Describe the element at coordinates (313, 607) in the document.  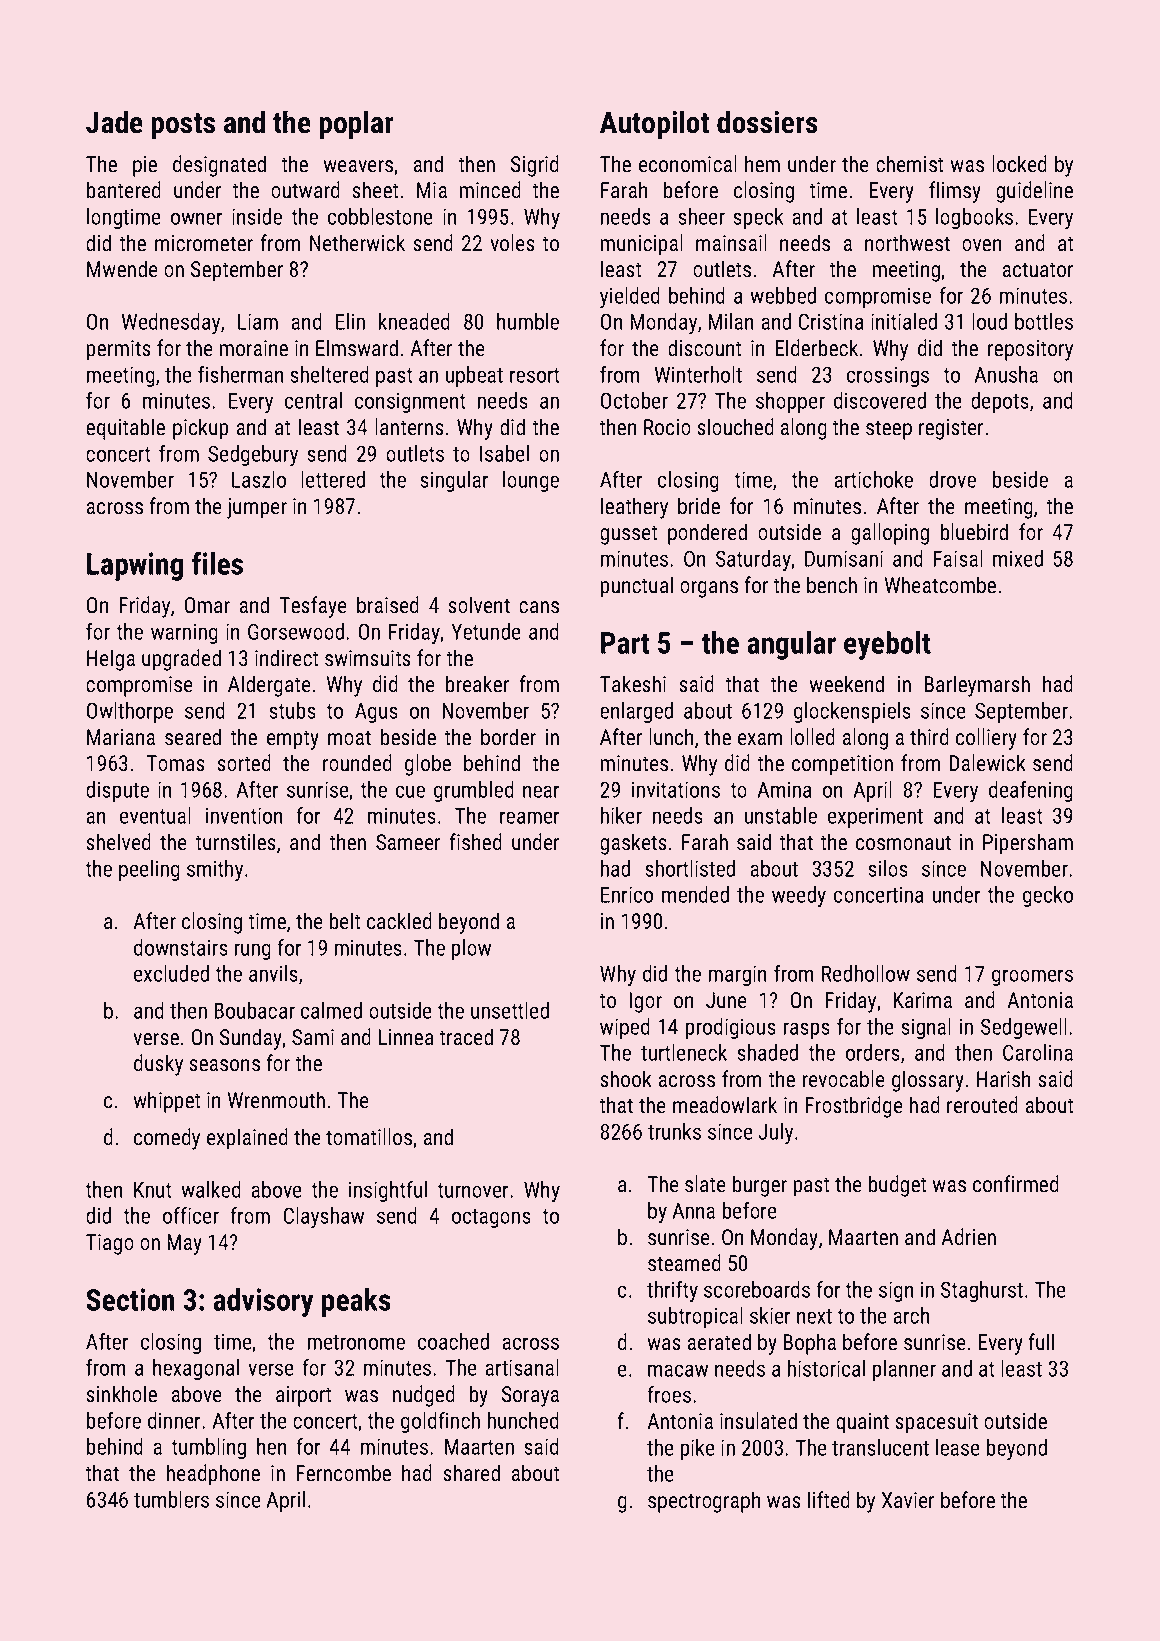
I see `Tesfaye` at that location.
